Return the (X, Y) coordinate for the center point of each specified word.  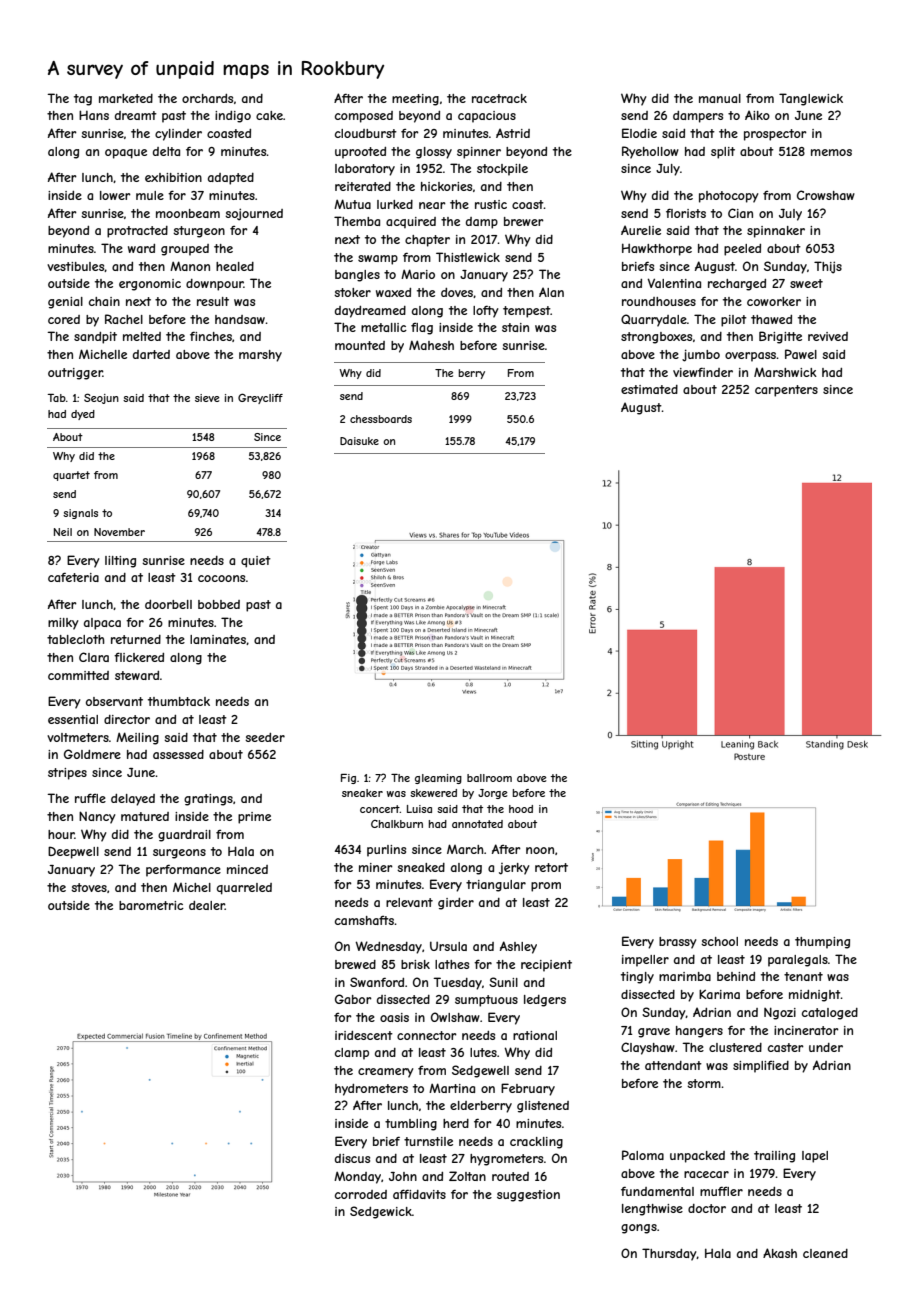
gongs (639, 1229)
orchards (207, 98)
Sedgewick (381, 1212)
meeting (415, 100)
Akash (780, 1253)
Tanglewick (811, 99)
